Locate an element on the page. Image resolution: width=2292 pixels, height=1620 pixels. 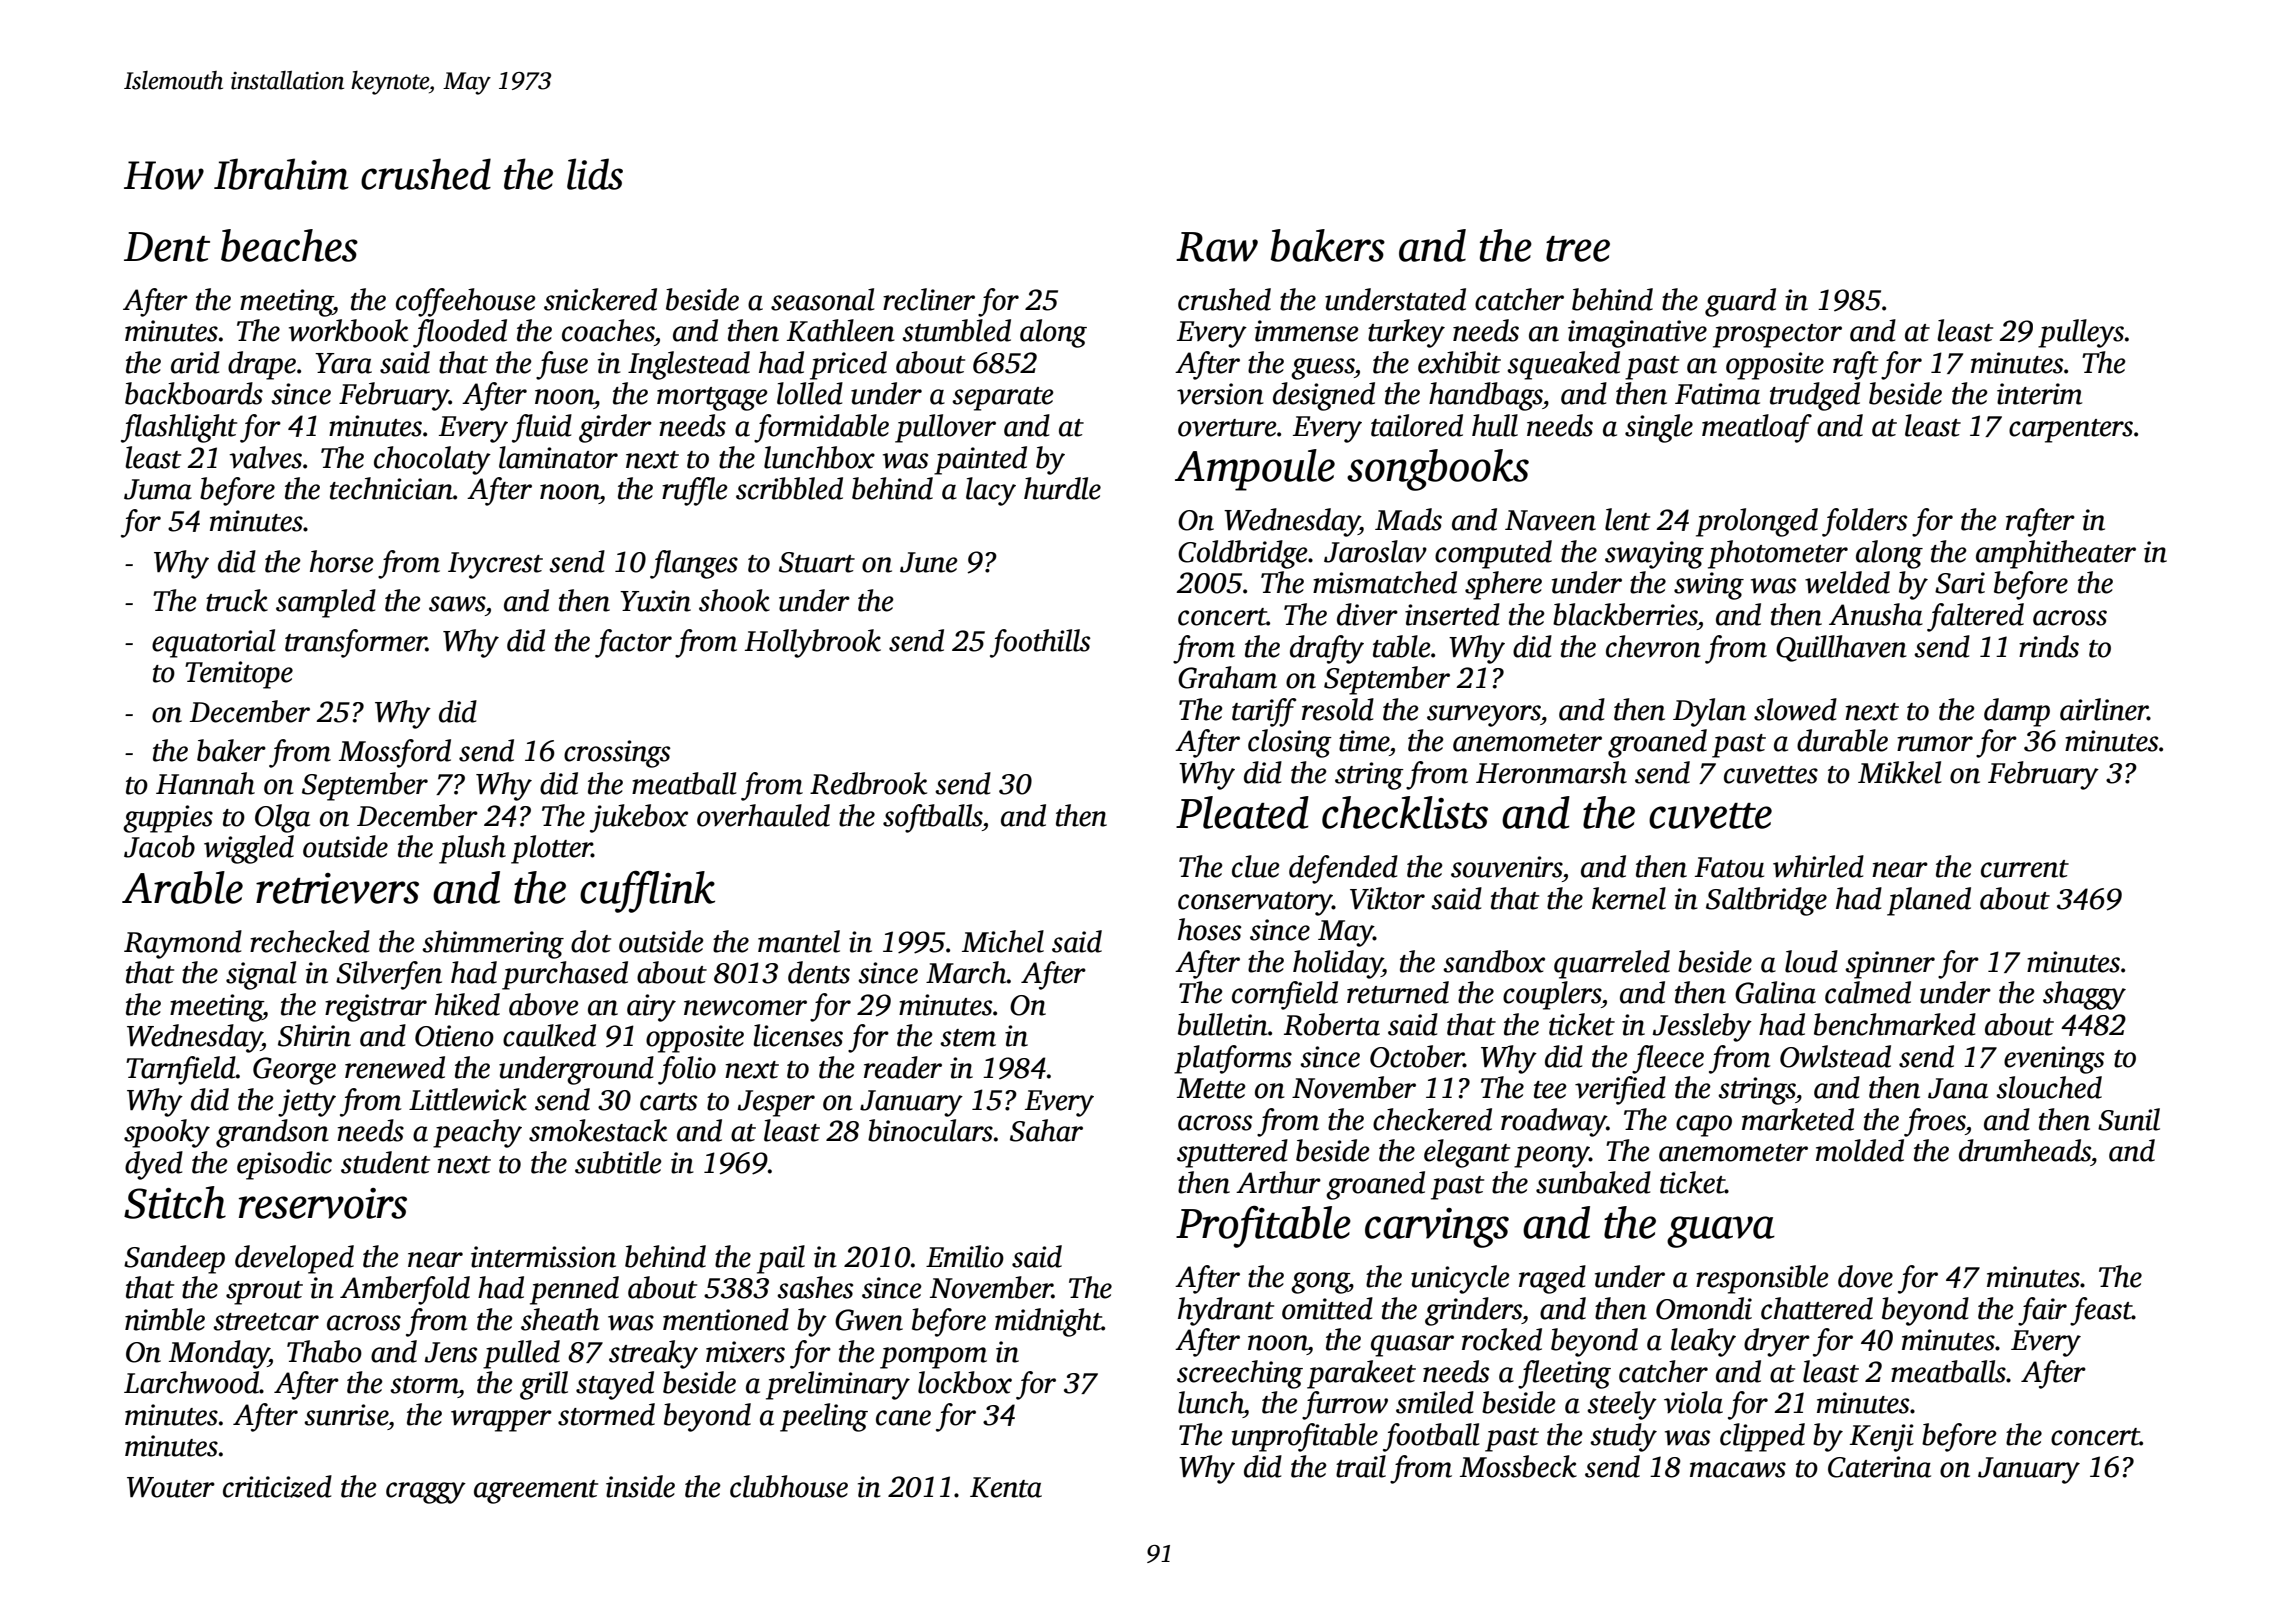
sashes is located at coordinates (815, 1287).
